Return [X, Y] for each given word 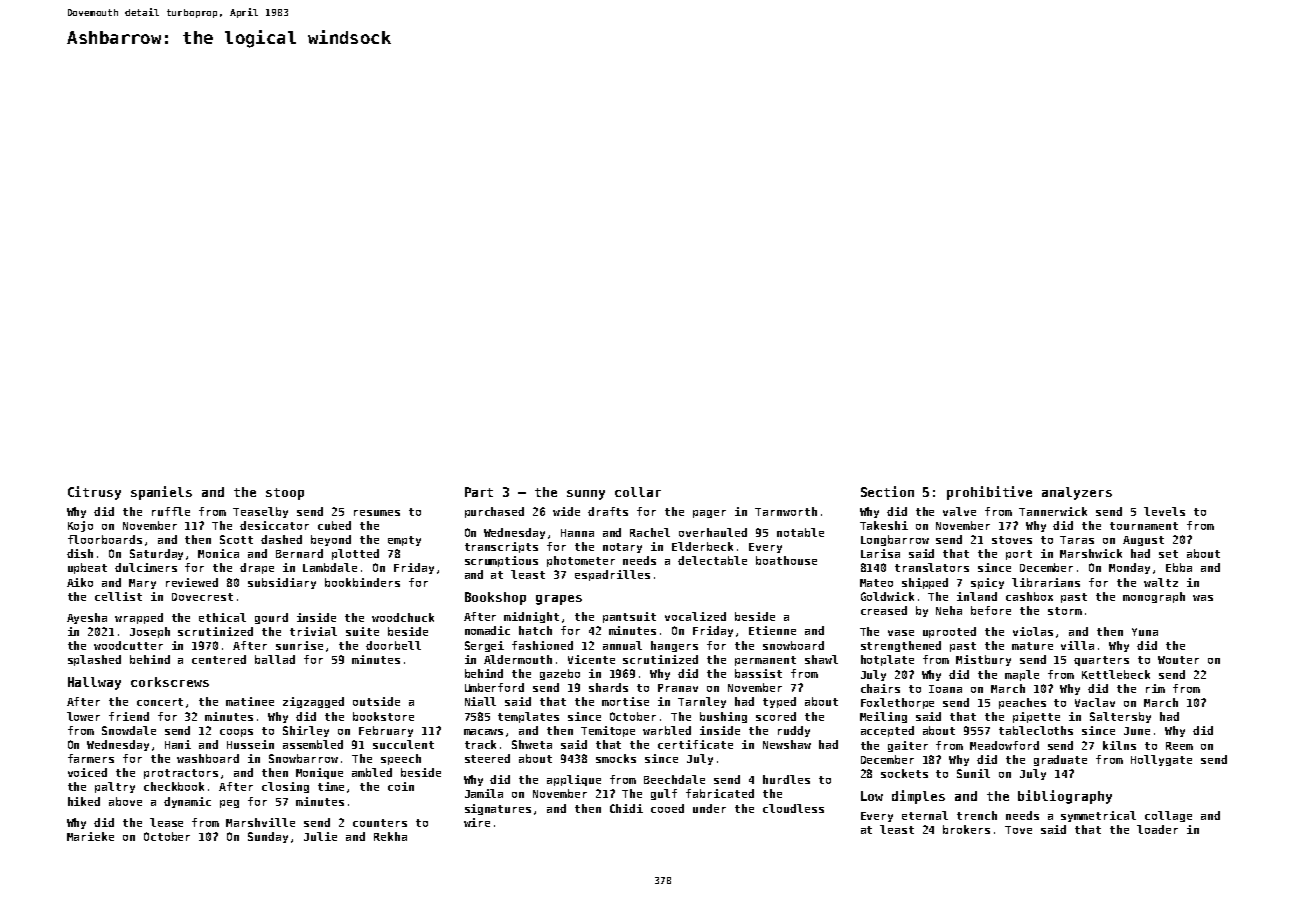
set [1168, 554]
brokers [966, 829]
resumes [377, 513]
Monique [319, 773]
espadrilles [612, 575]
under [709, 808]
